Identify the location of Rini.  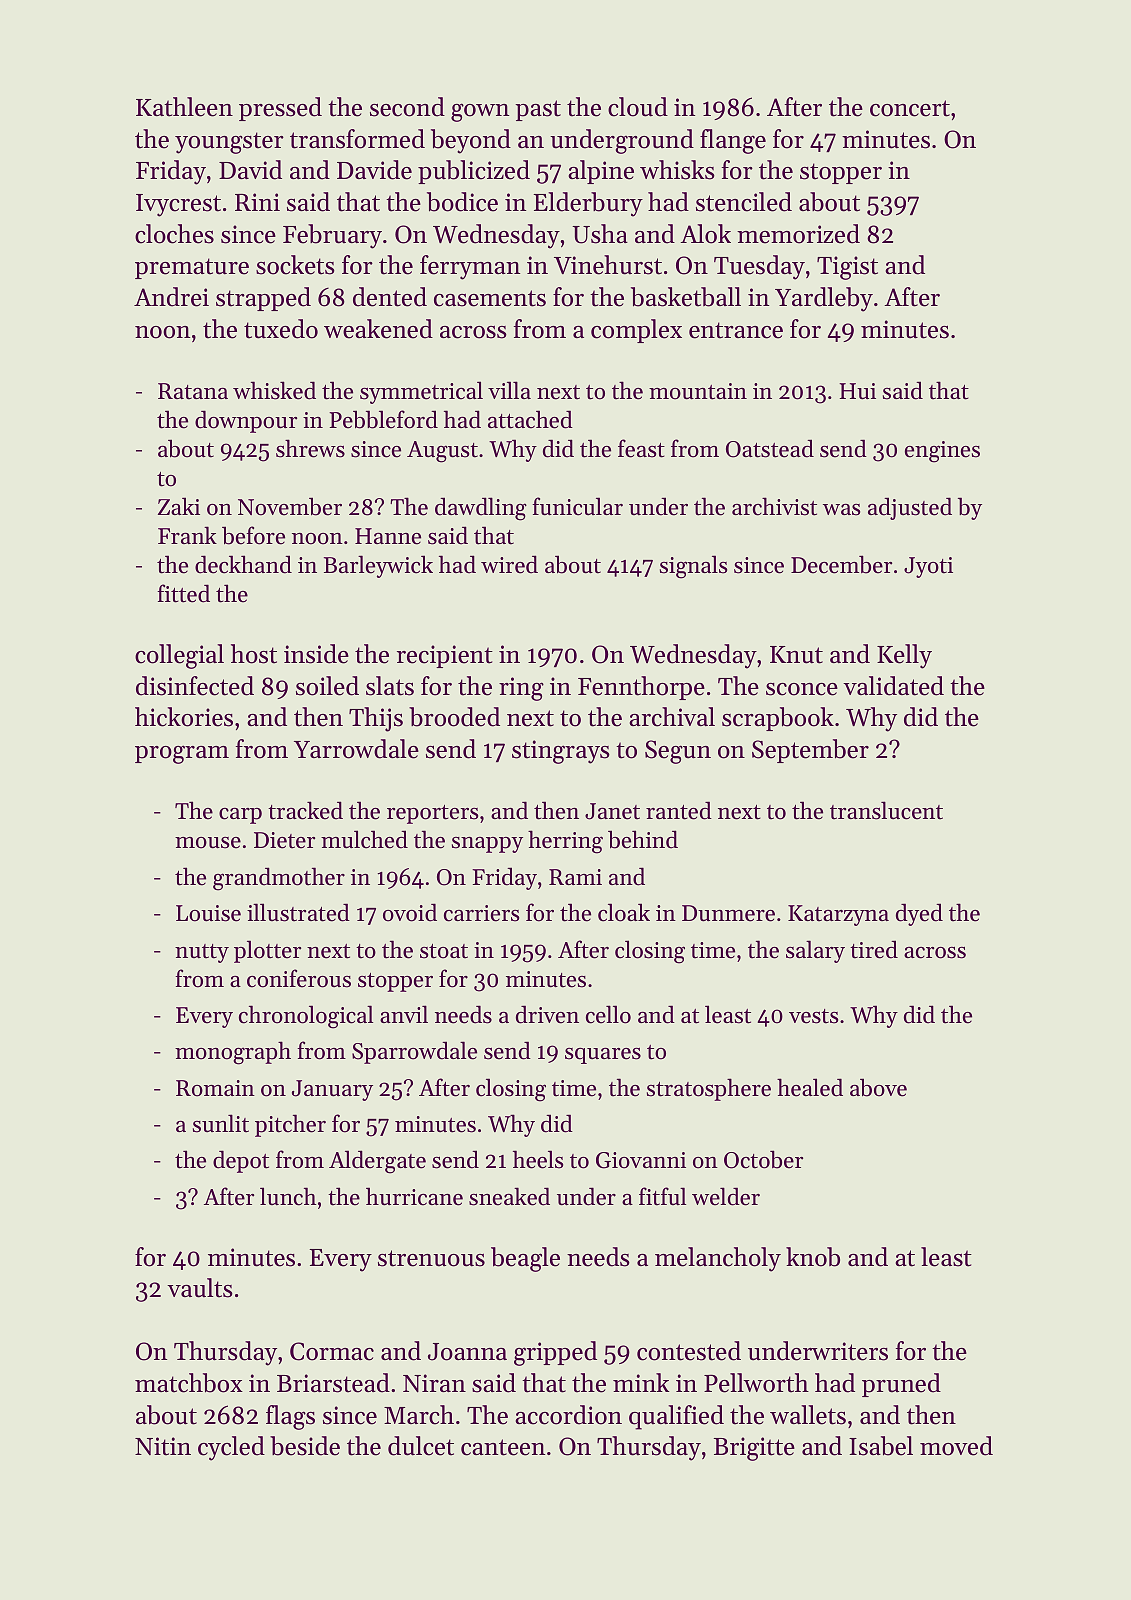
(257, 202).
